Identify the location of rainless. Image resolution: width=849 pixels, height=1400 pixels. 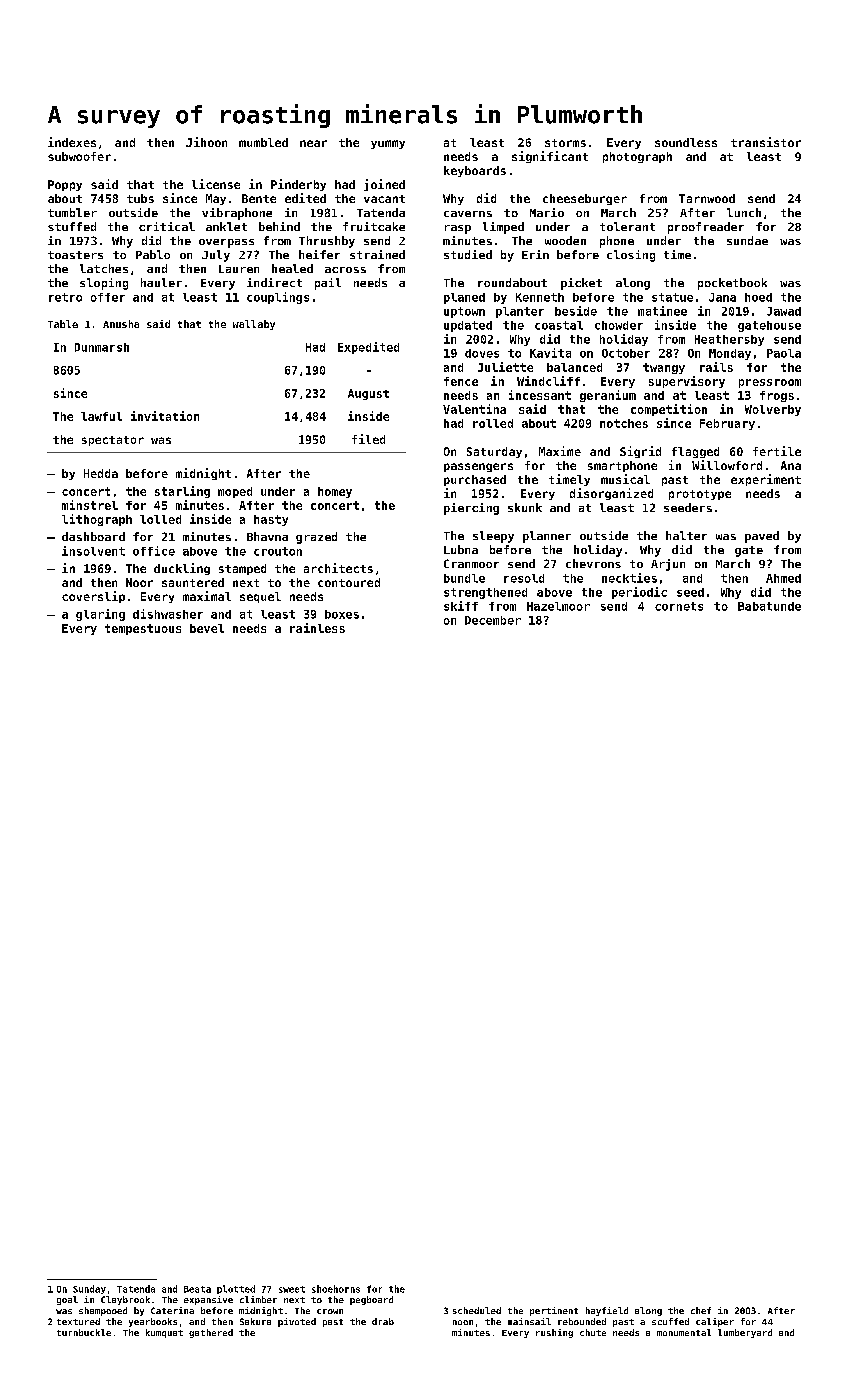
(317, 628).
